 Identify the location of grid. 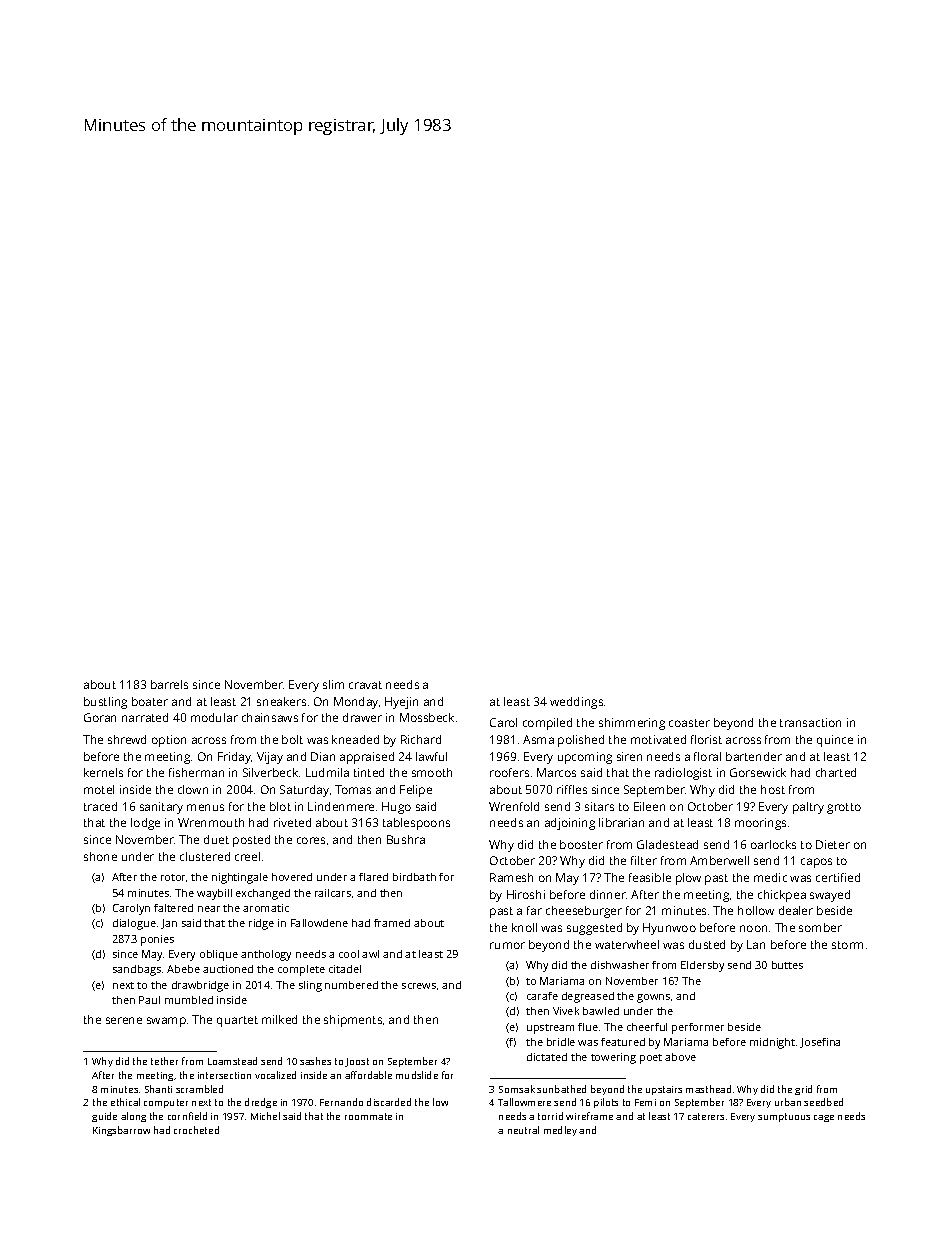
(803, 1090).
